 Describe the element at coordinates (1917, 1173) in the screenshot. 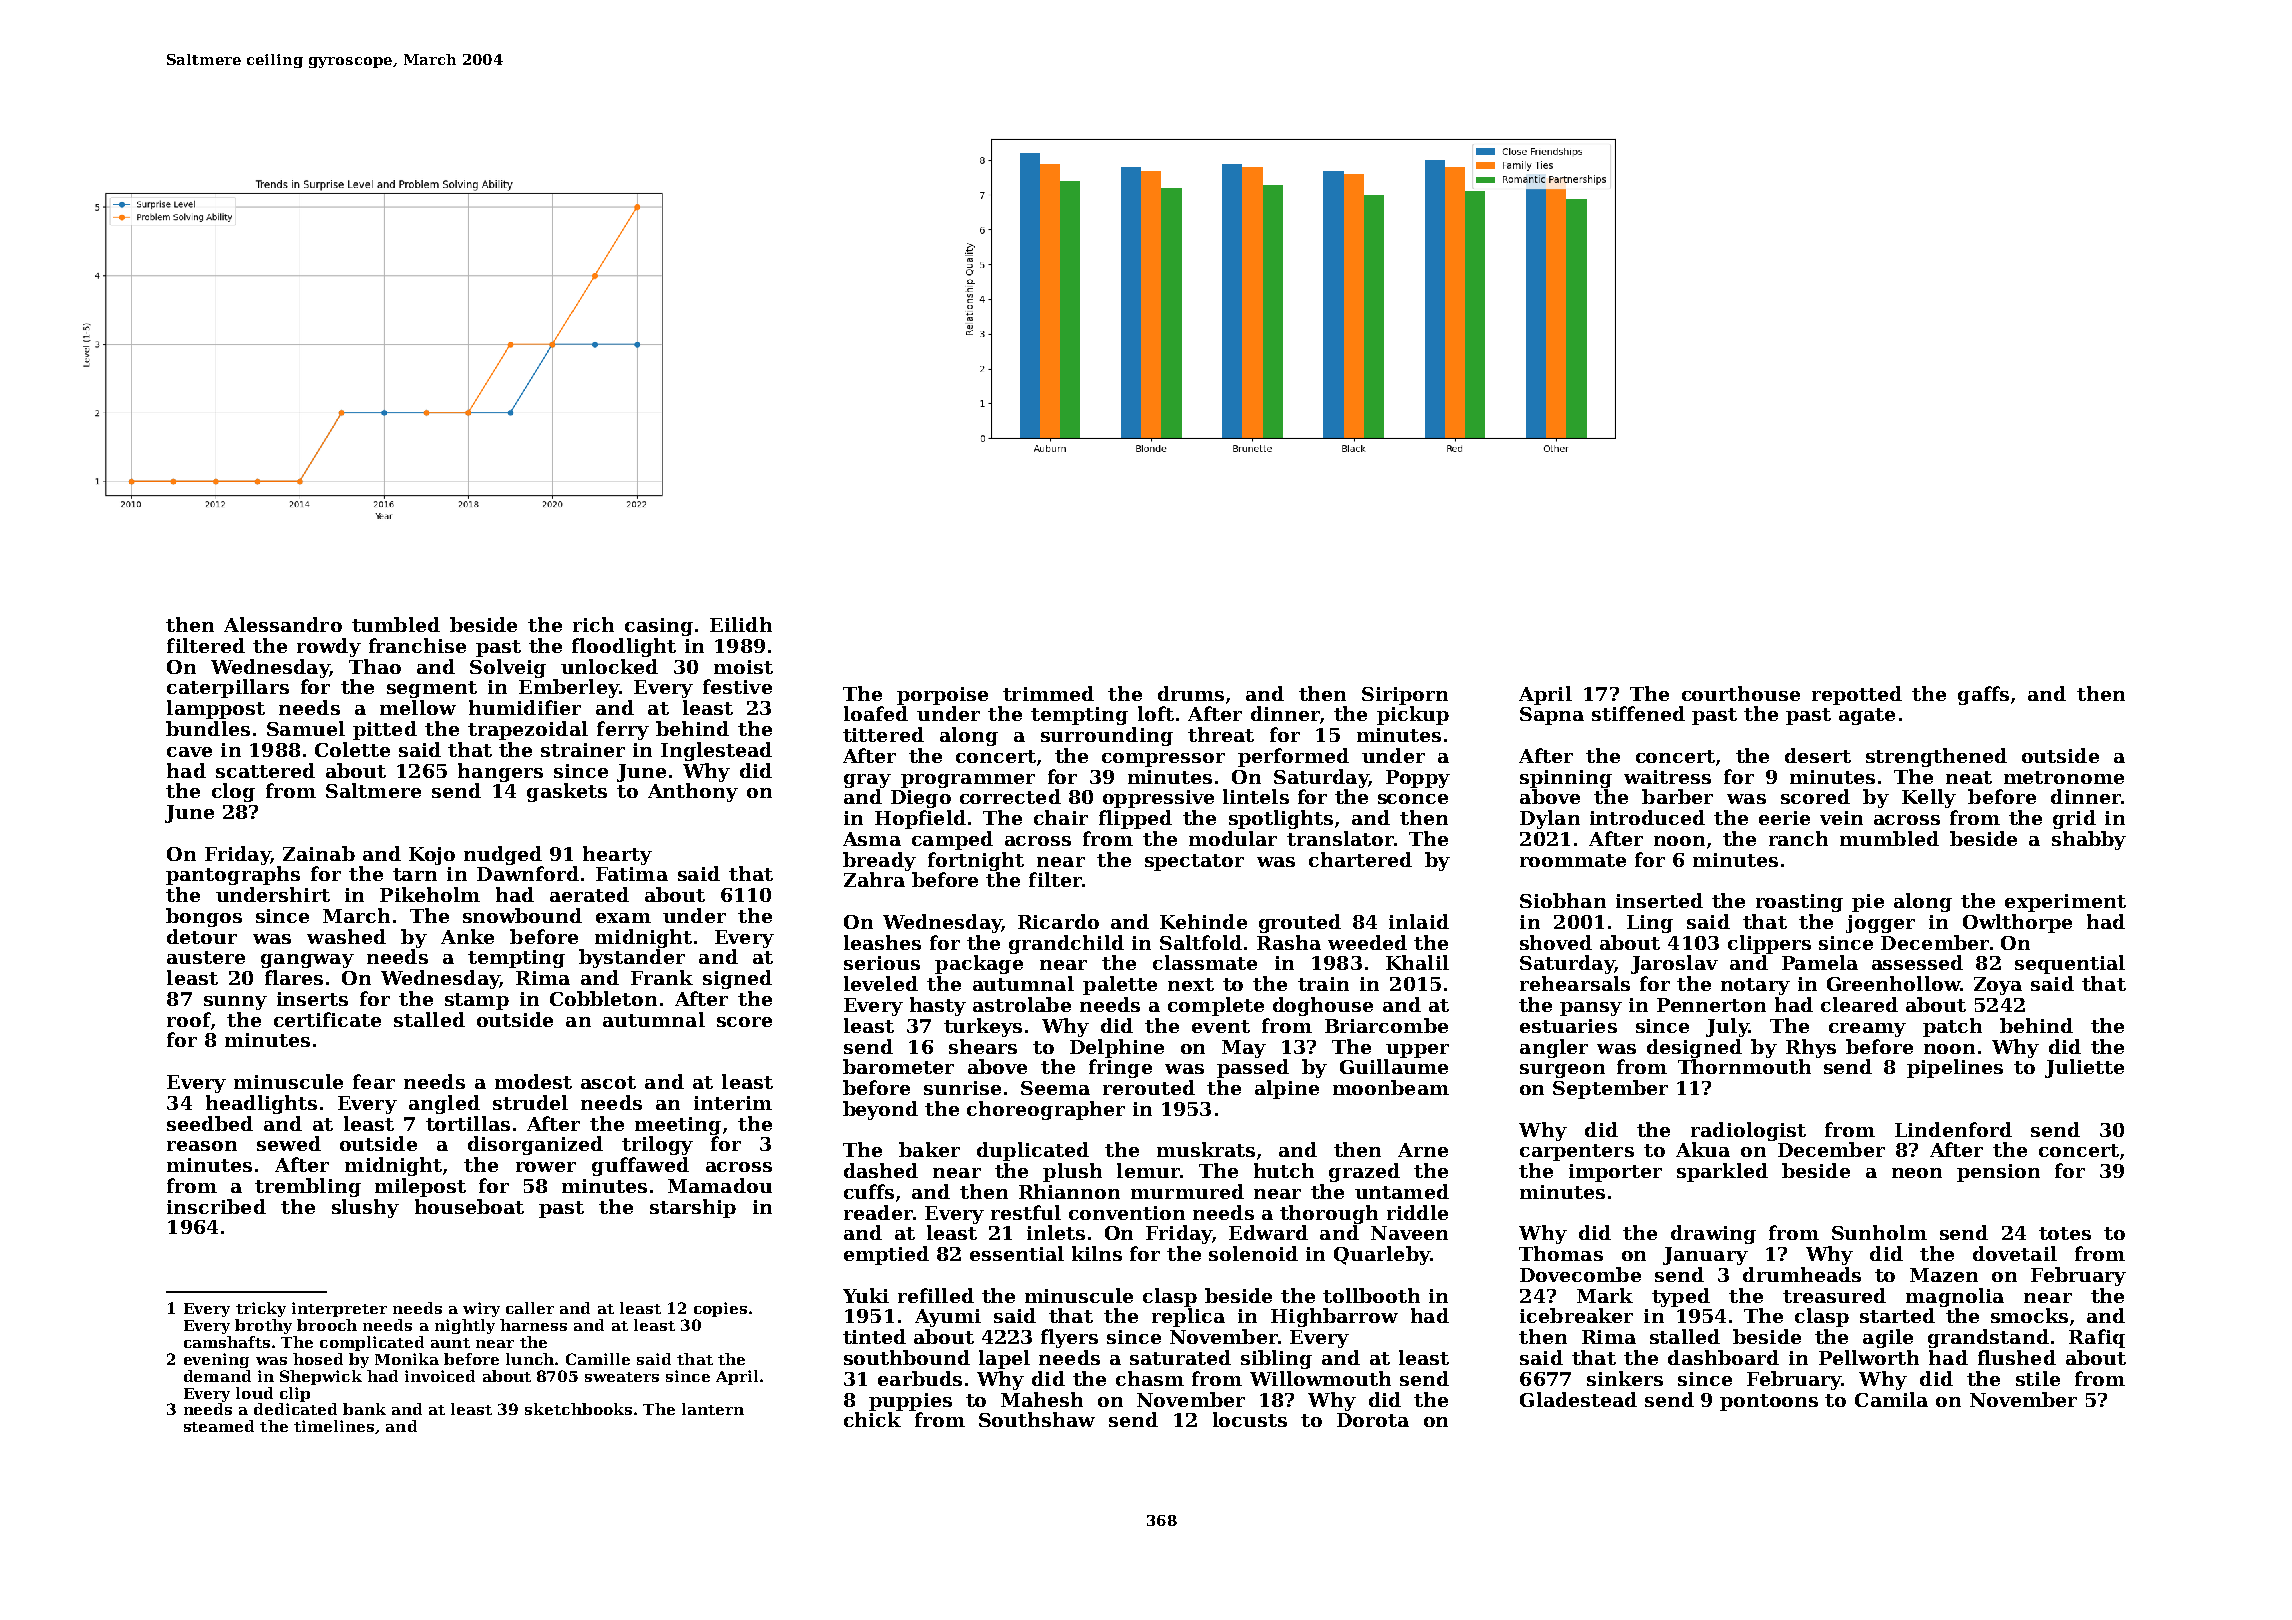

I see `neon` at that location.
